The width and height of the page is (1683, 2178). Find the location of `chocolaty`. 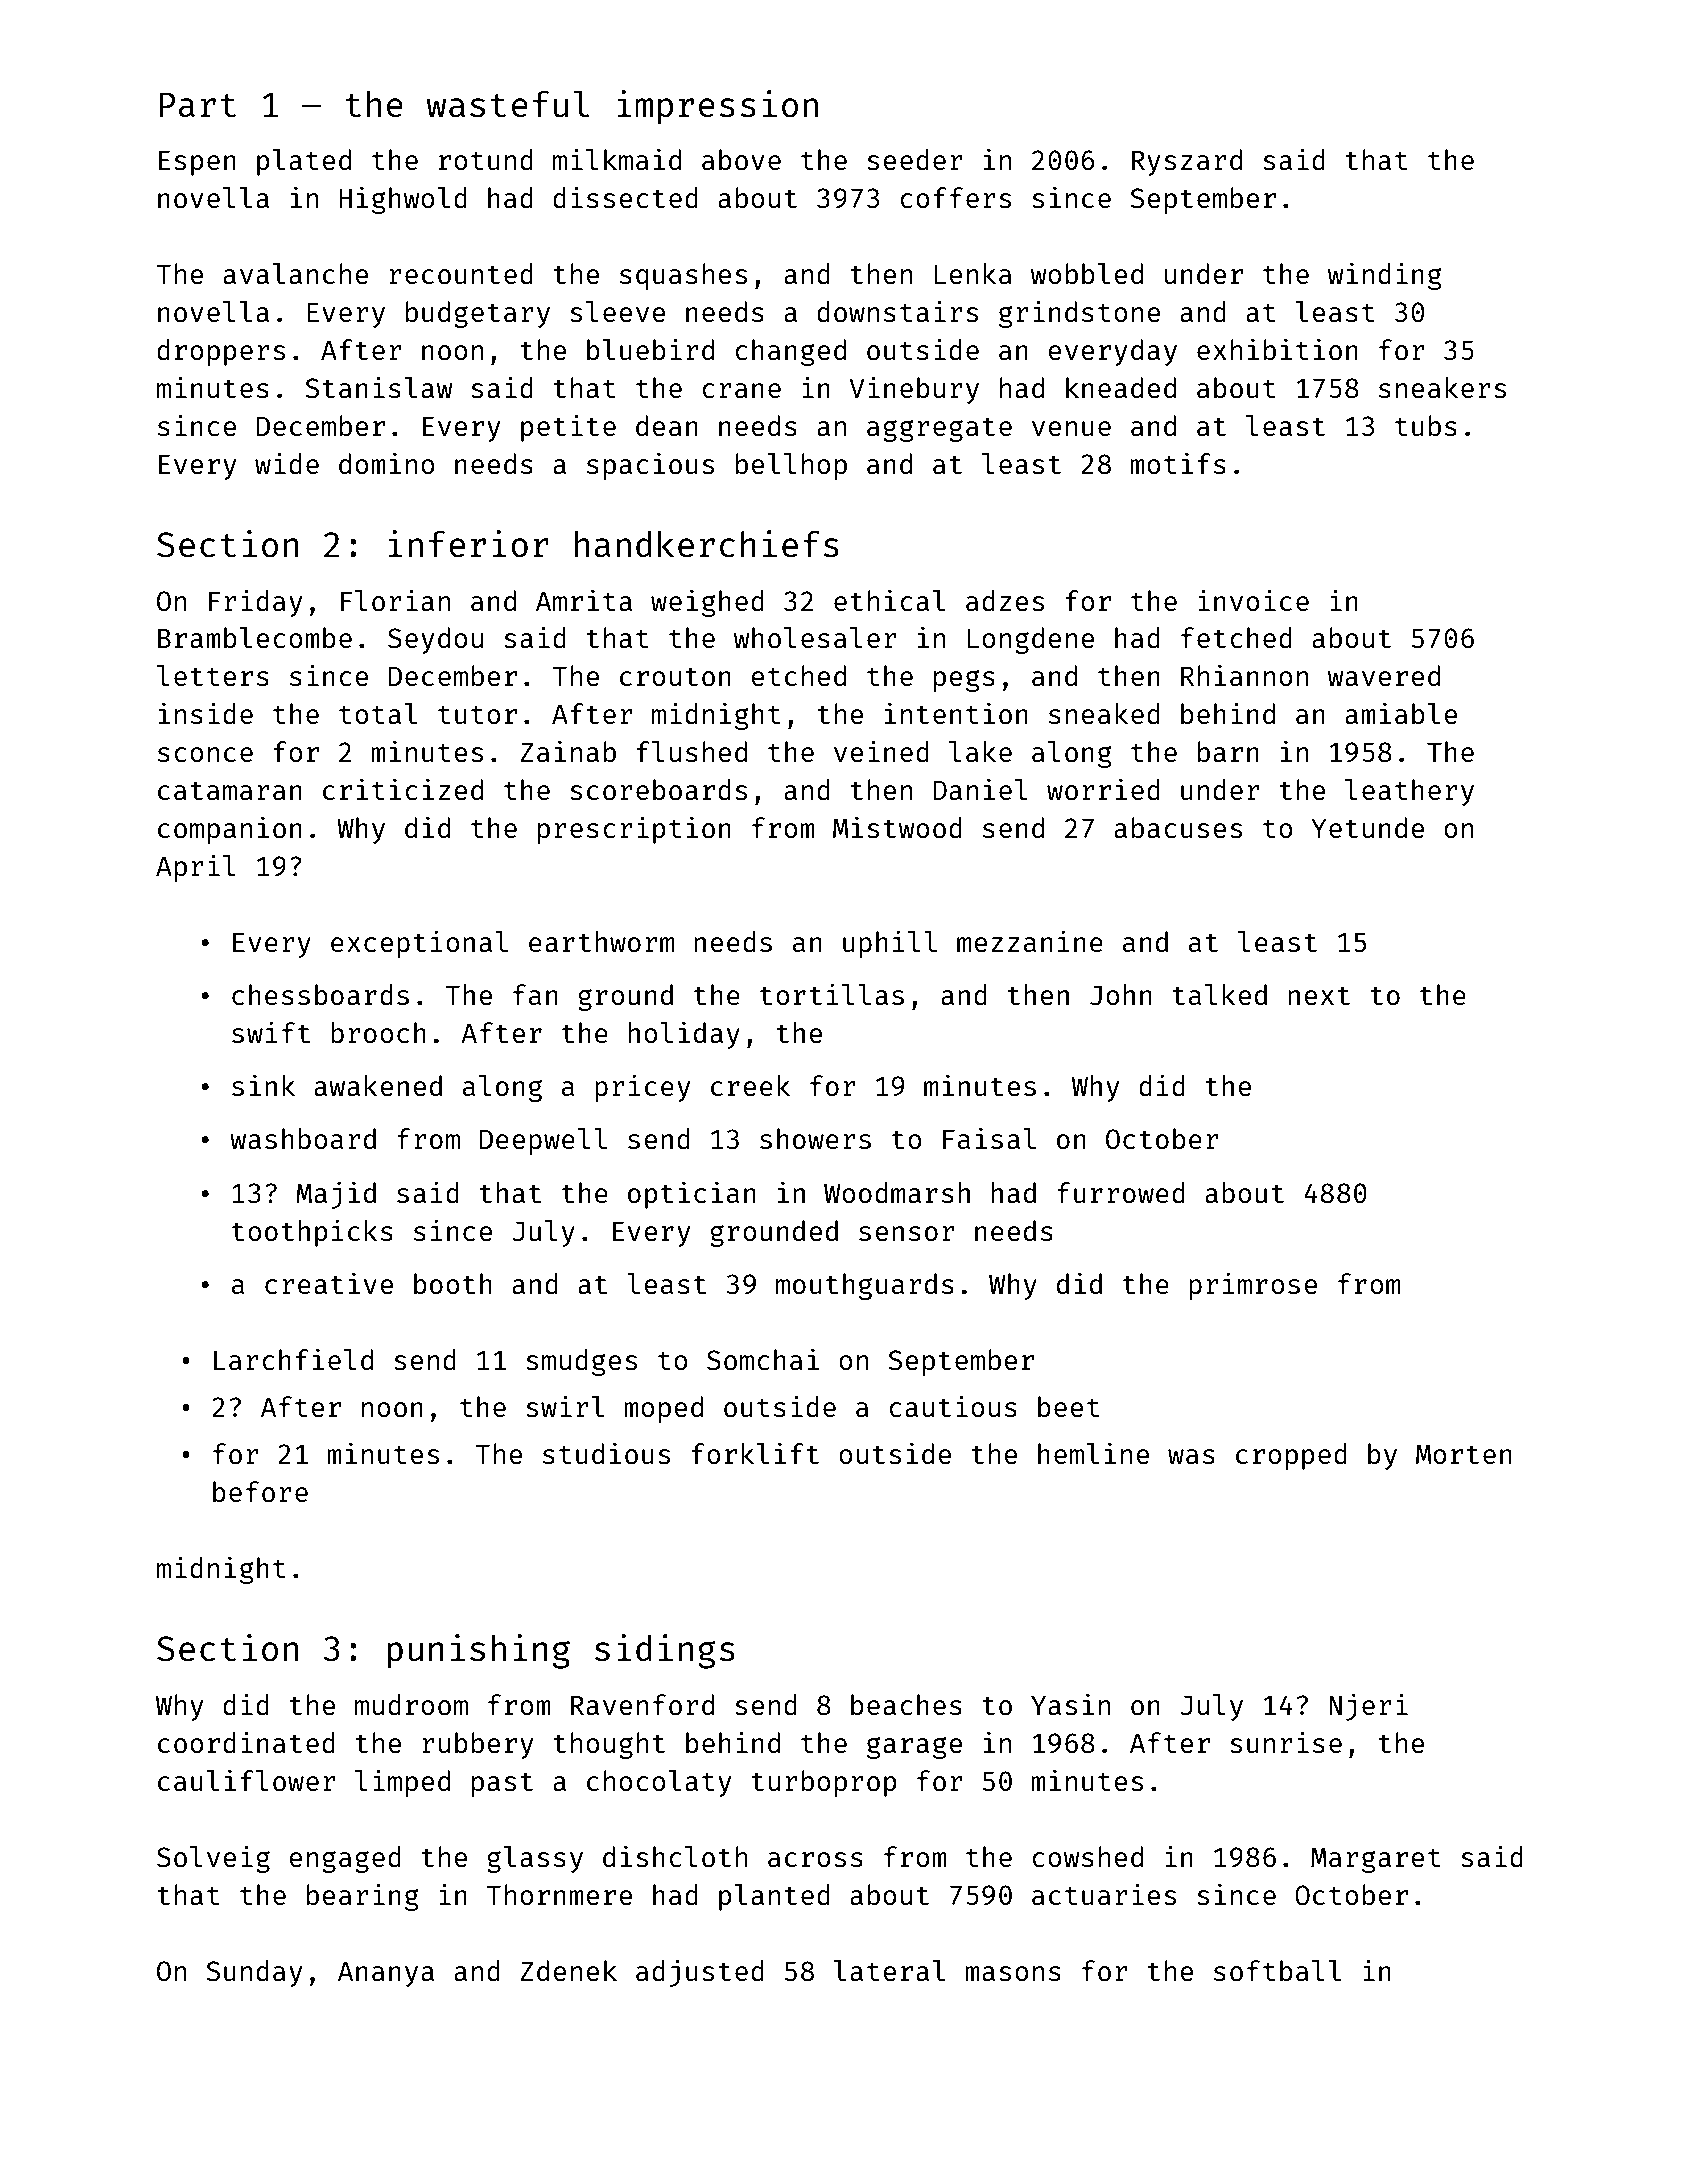

chocolaty is located at coordinates (659, 1783).
